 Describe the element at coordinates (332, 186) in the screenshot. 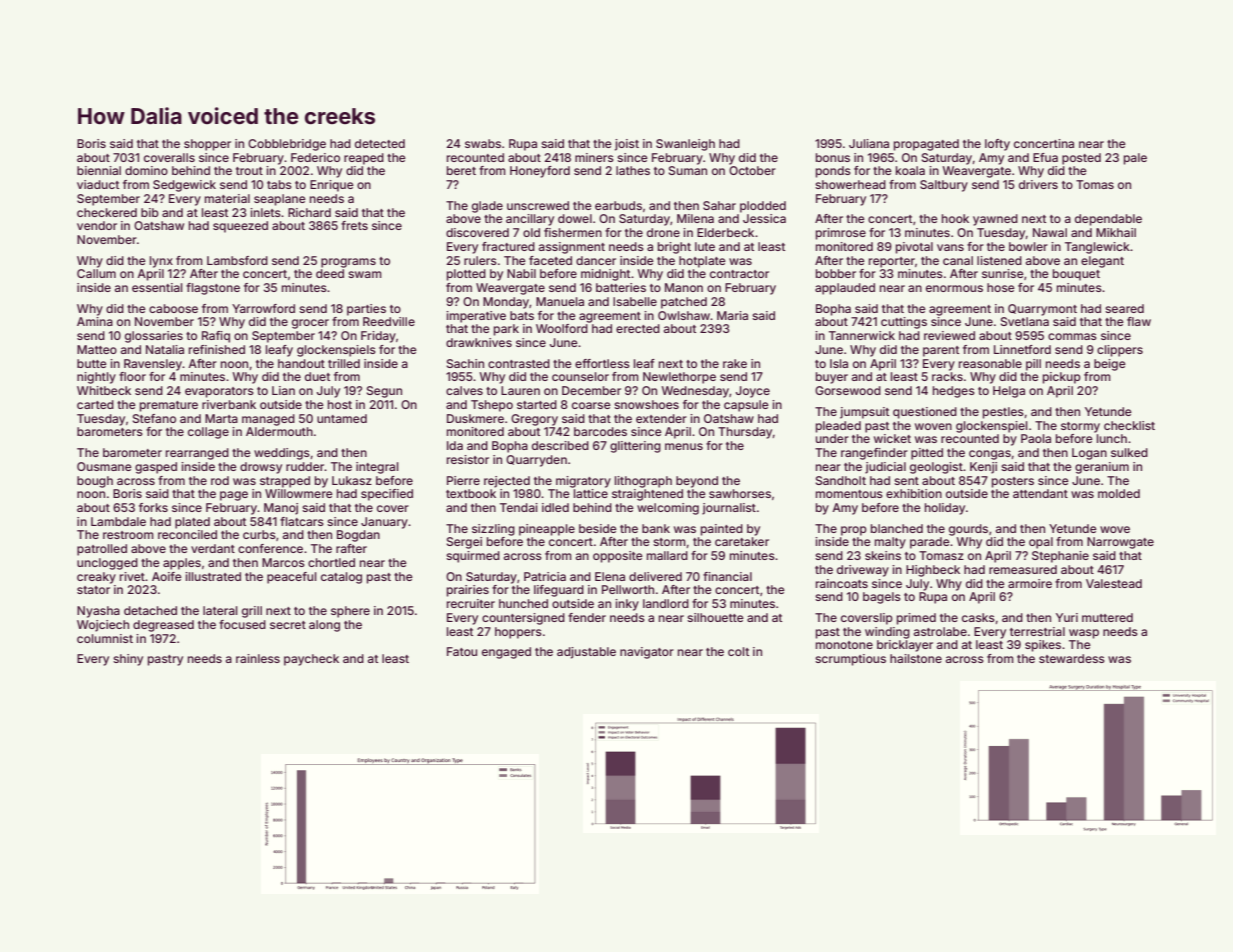

I see `Enrique` at that location.
